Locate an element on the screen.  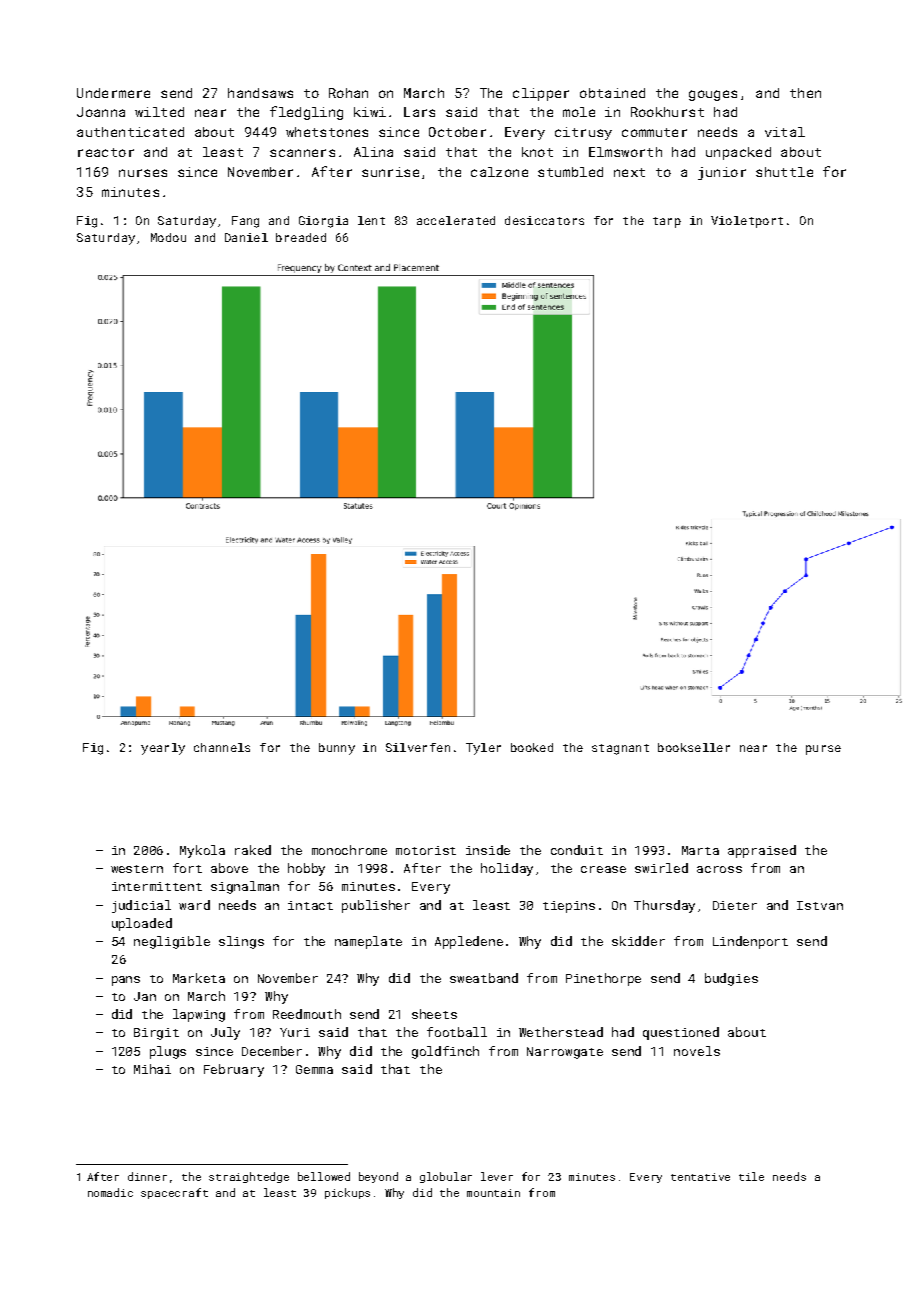
Modou is located at coordinates (168, 237).
